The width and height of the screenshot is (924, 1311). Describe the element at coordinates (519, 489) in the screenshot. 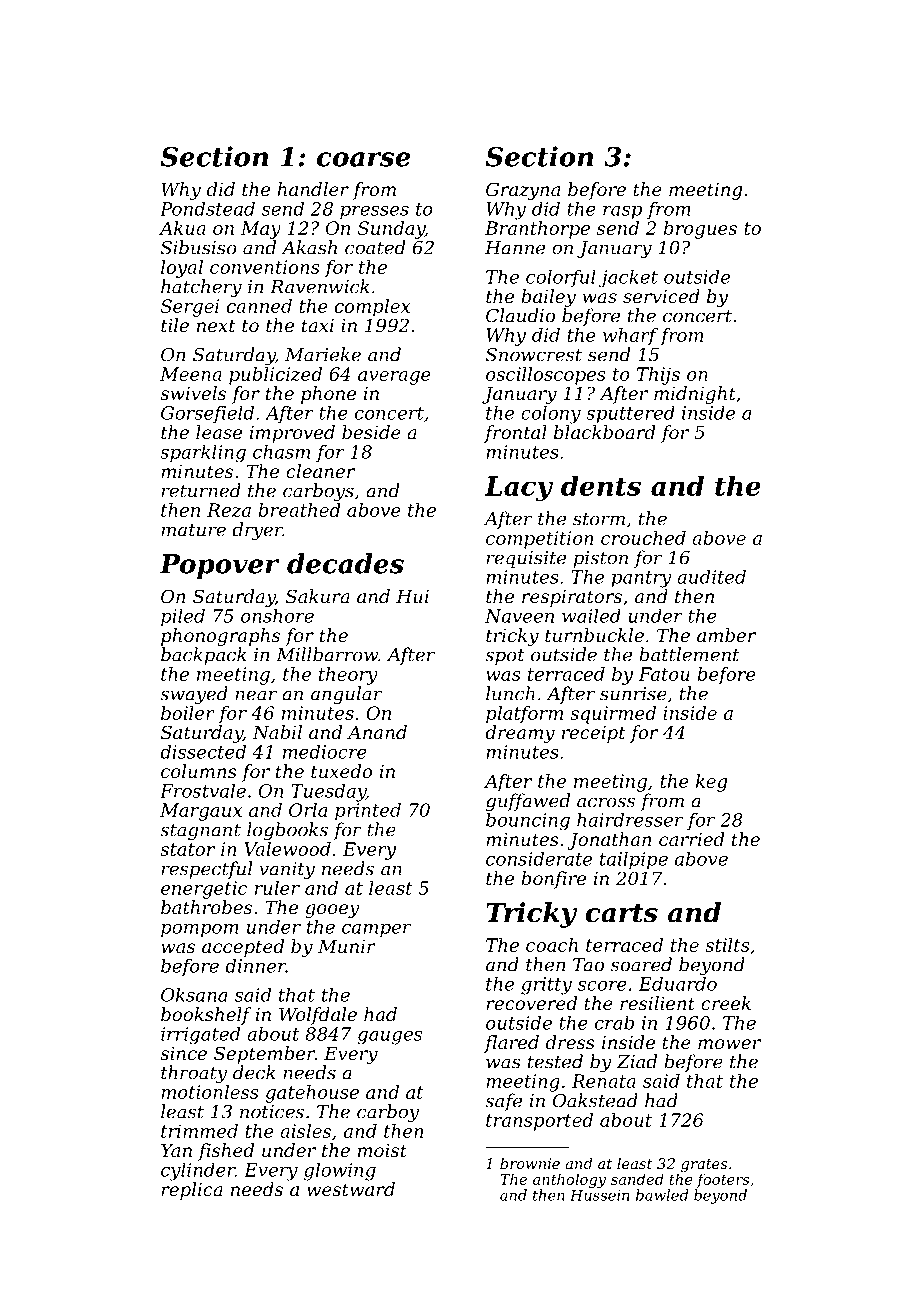

I see `Lacy` at that location.
